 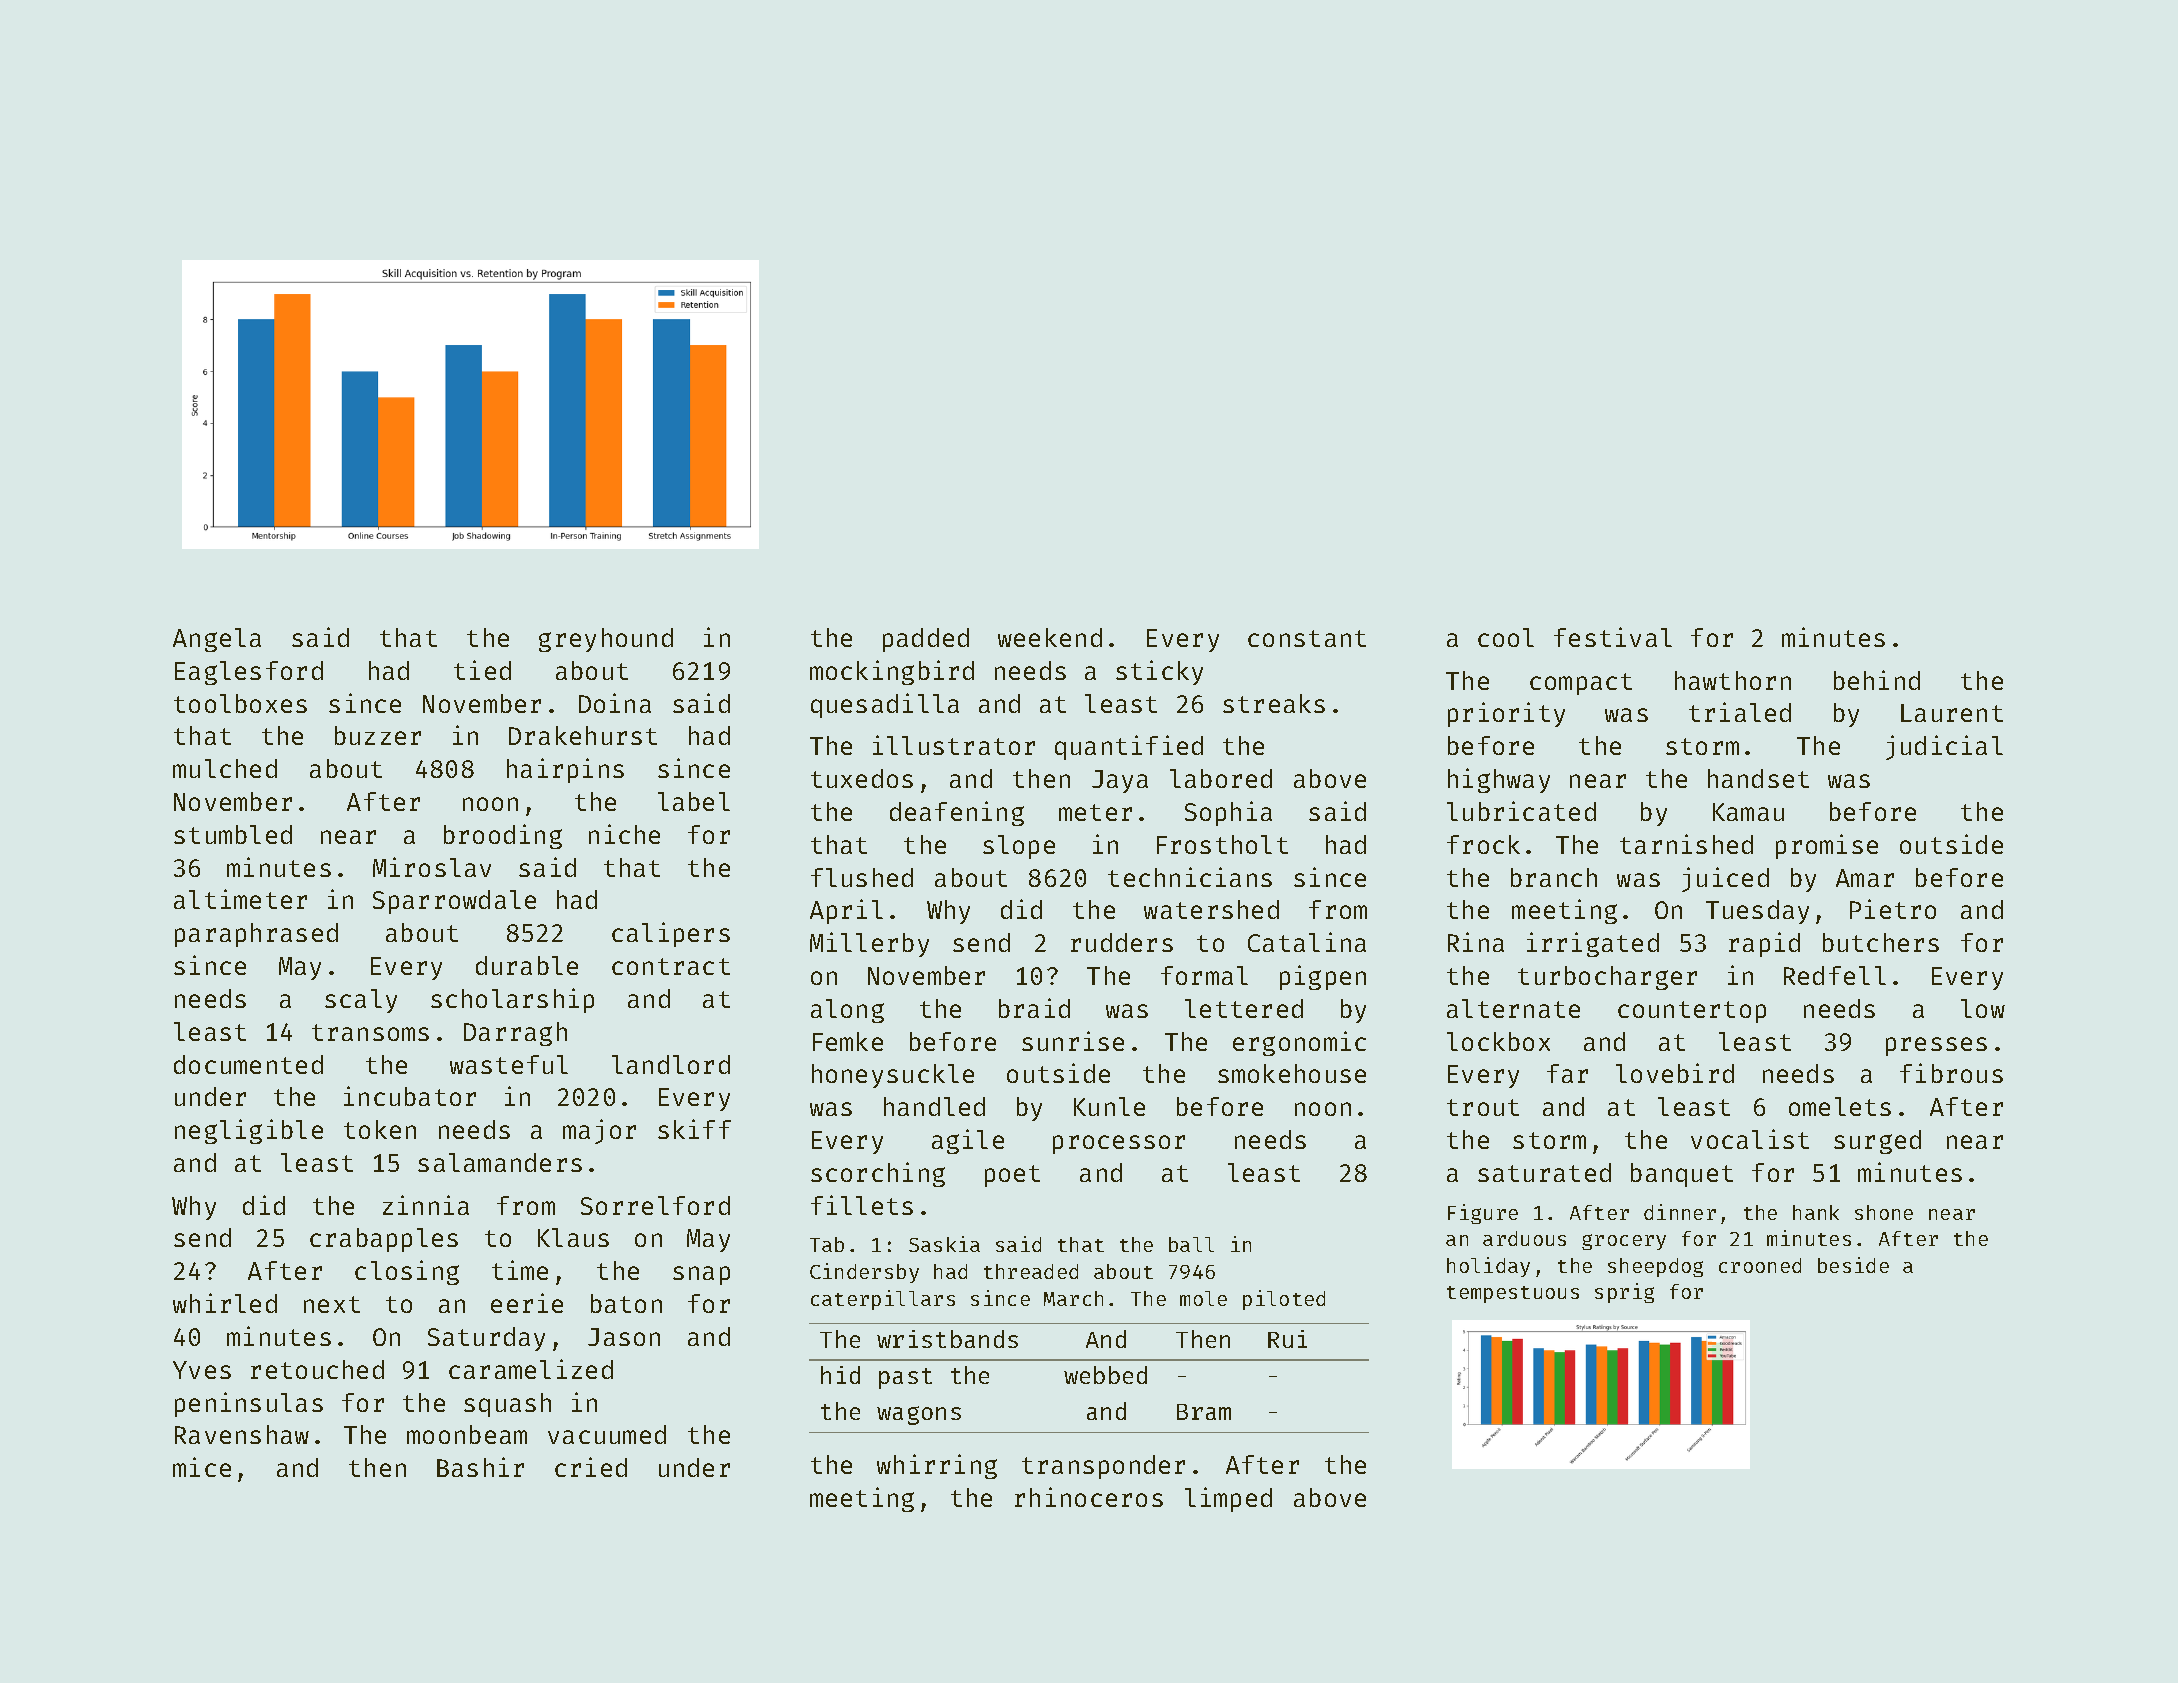 I want to click on rhinoceros, so click(x=1089, y=1497).
